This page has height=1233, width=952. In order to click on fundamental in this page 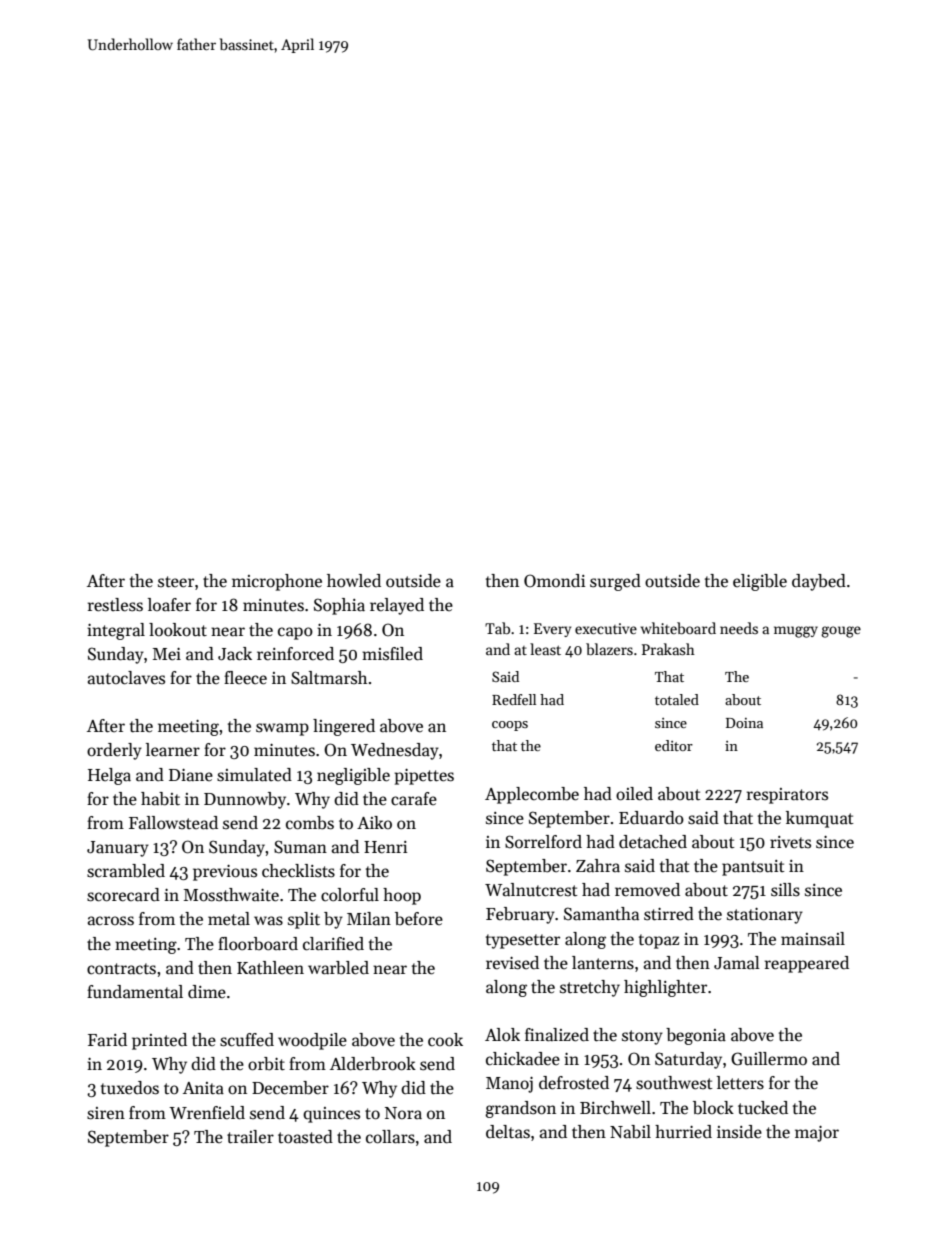, I will do `click(135, 992)`.
